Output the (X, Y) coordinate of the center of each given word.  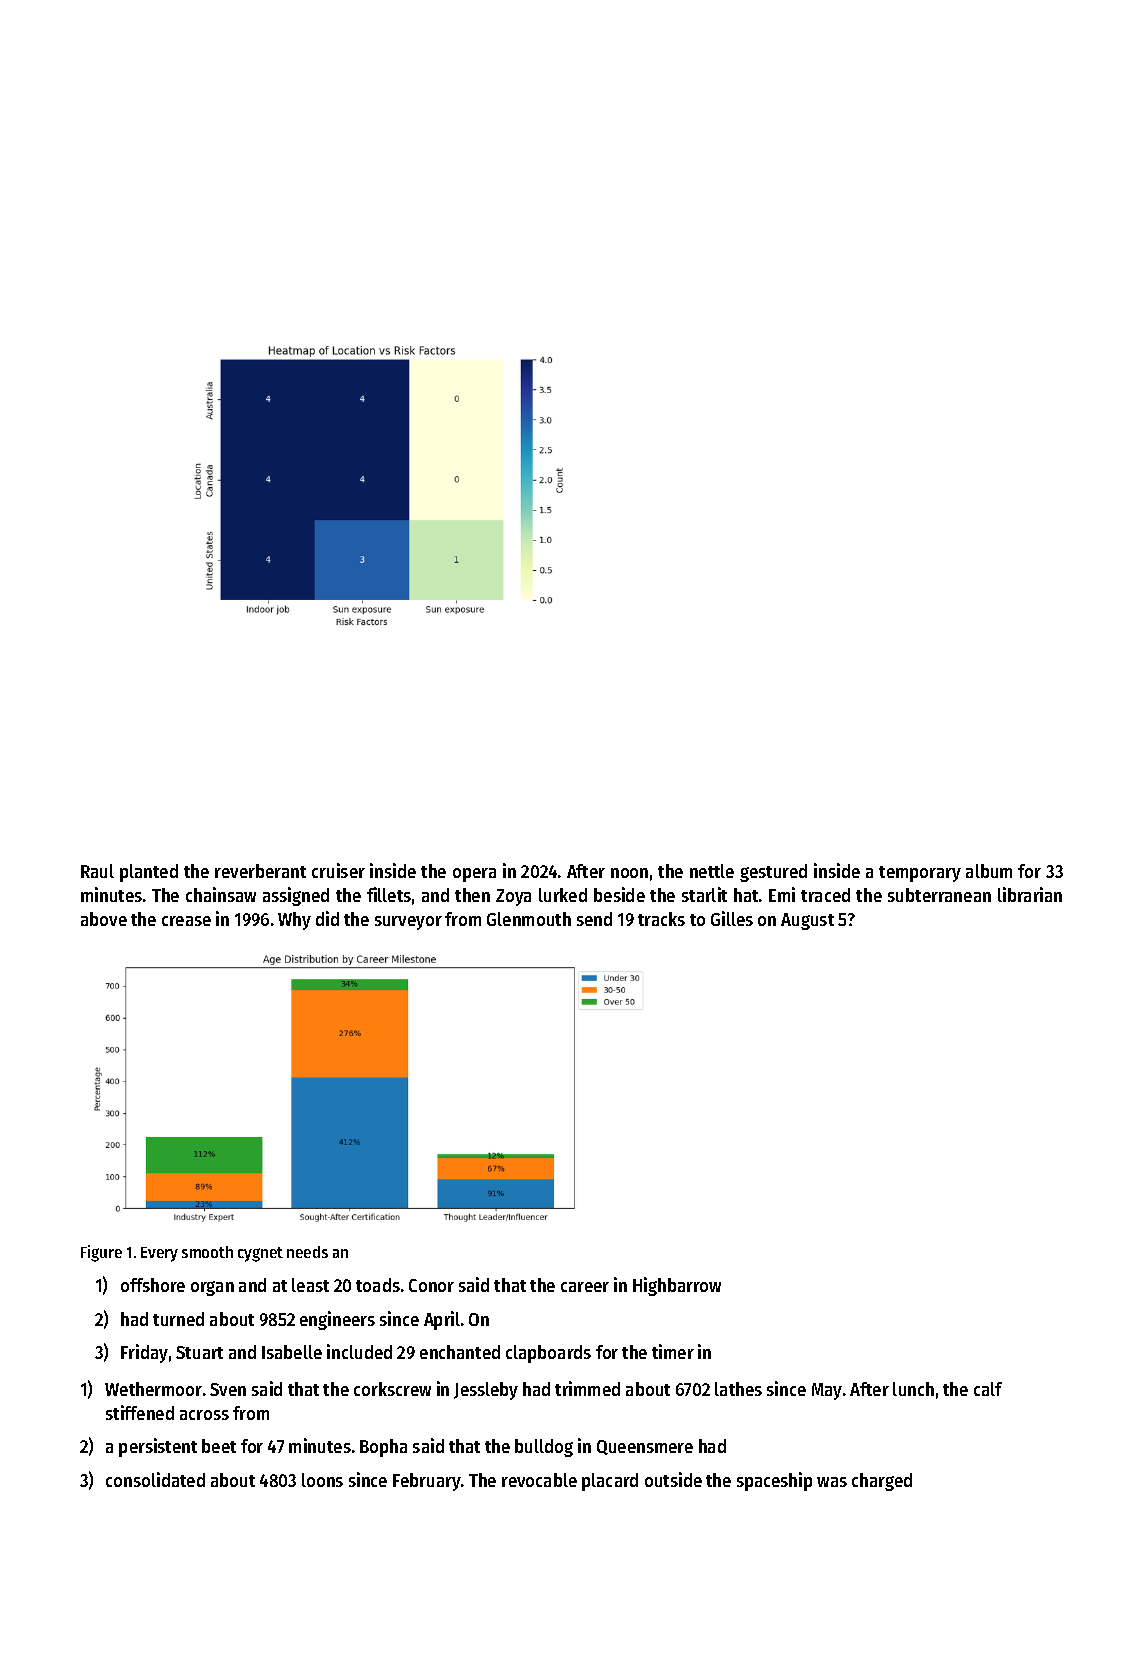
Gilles (732, 918)
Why (294, 921)
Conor (431, 1285)
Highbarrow (677, 1286)
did (327, 918)
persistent (158, 1447)
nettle (712, 871)
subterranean (939, 895)
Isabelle (292, 1352)
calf (988, 1389)
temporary (920, 874)
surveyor (408, 923)
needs (307, 1252)
